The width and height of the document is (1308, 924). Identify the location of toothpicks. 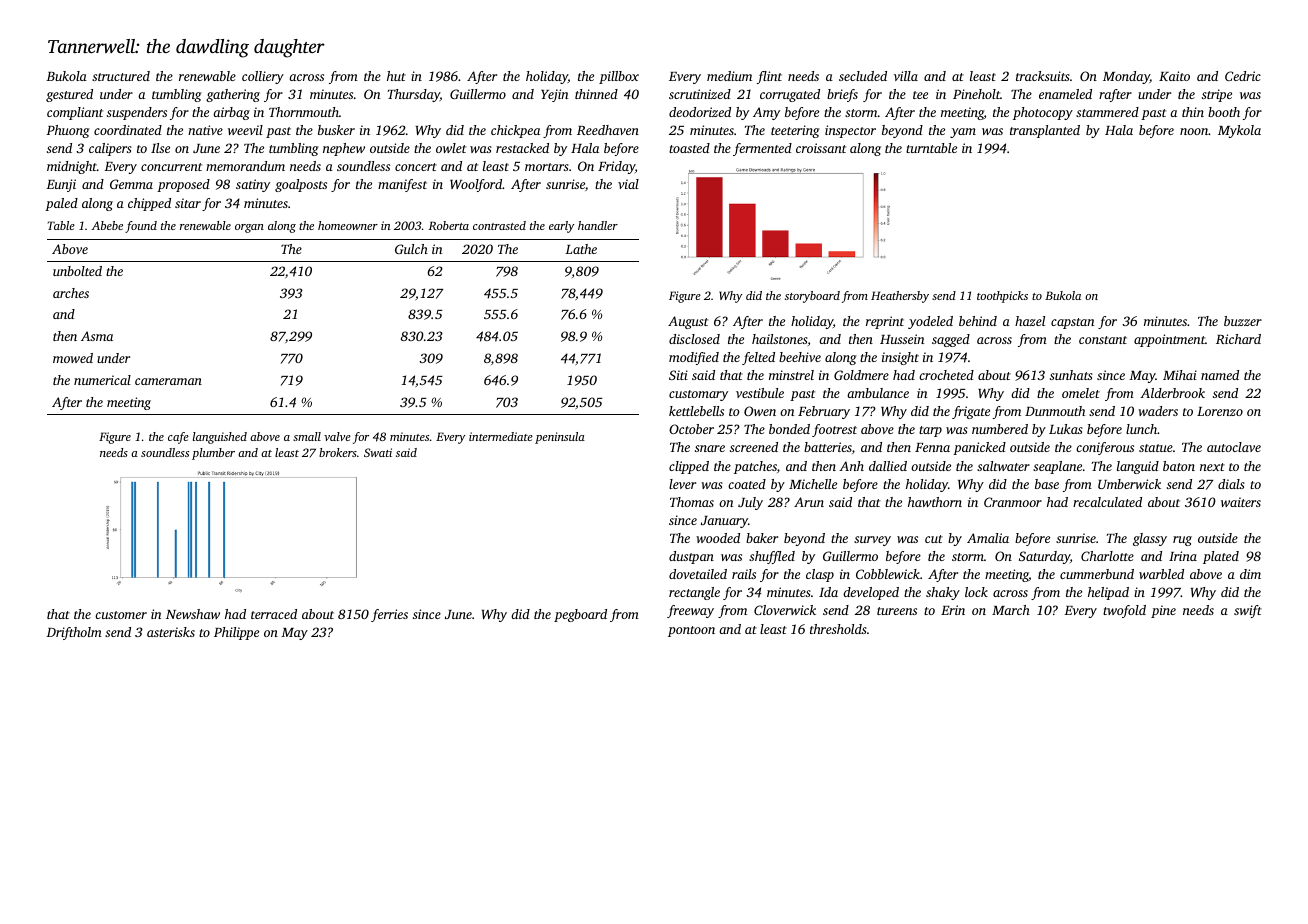
(1002, 297).
